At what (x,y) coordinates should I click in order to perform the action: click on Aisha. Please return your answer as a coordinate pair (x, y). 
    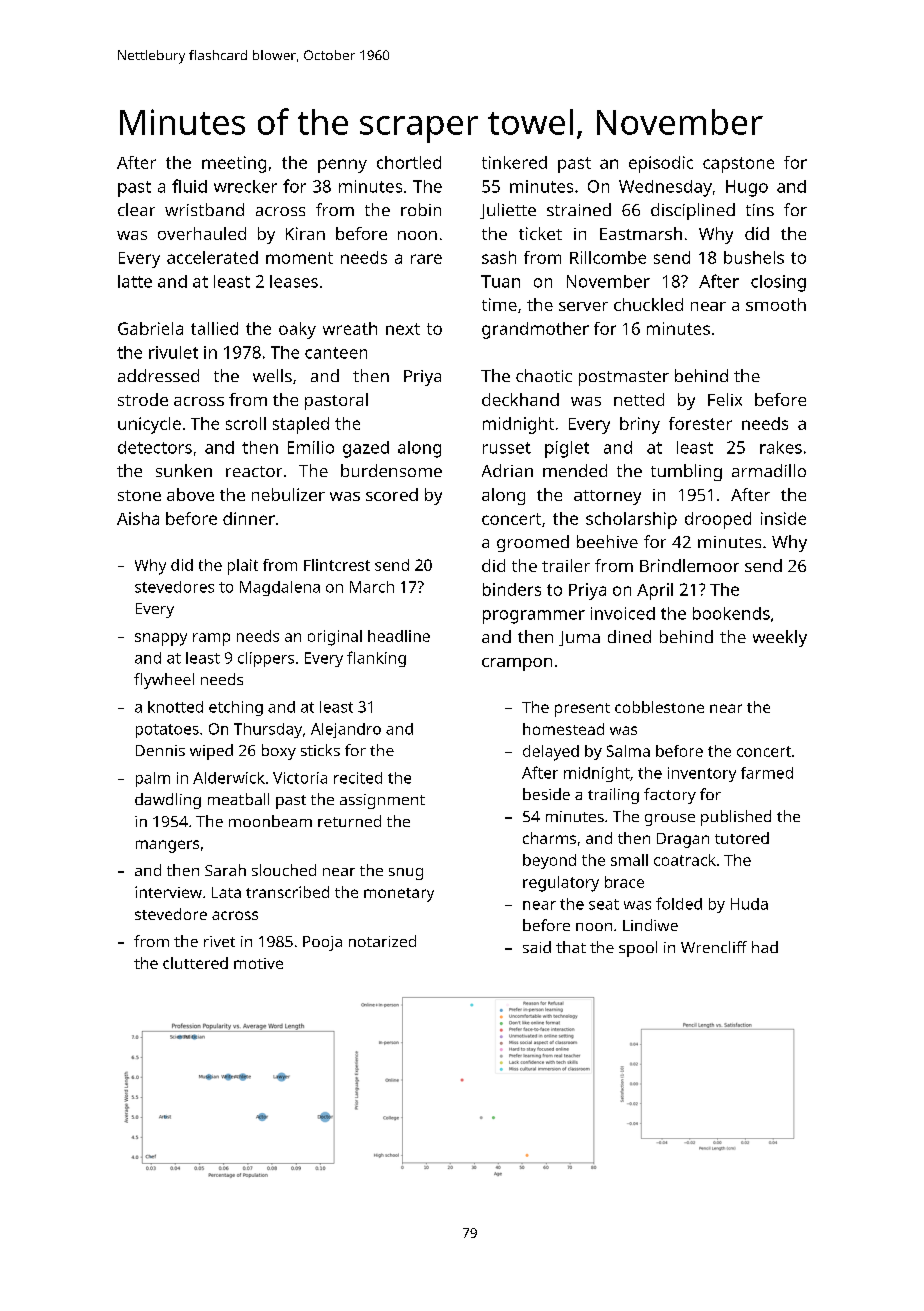
    Looking at the image, I should click on (138, 518).
